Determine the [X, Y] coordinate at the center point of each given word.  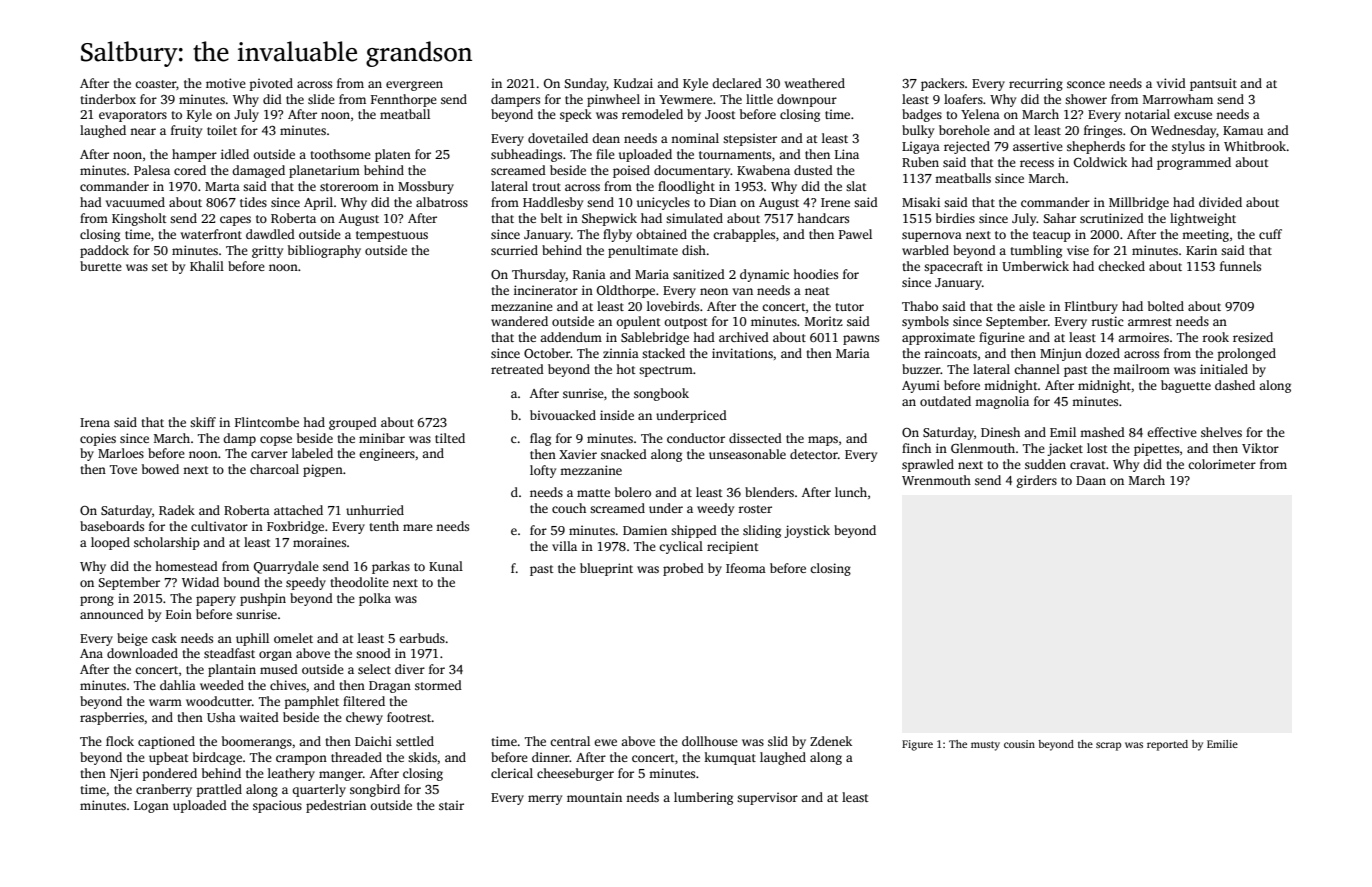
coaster [156, 85]
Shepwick [609, 219]
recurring [1036, 84]
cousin [1019, 744]
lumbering [703, 798]
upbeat [169, 758]
